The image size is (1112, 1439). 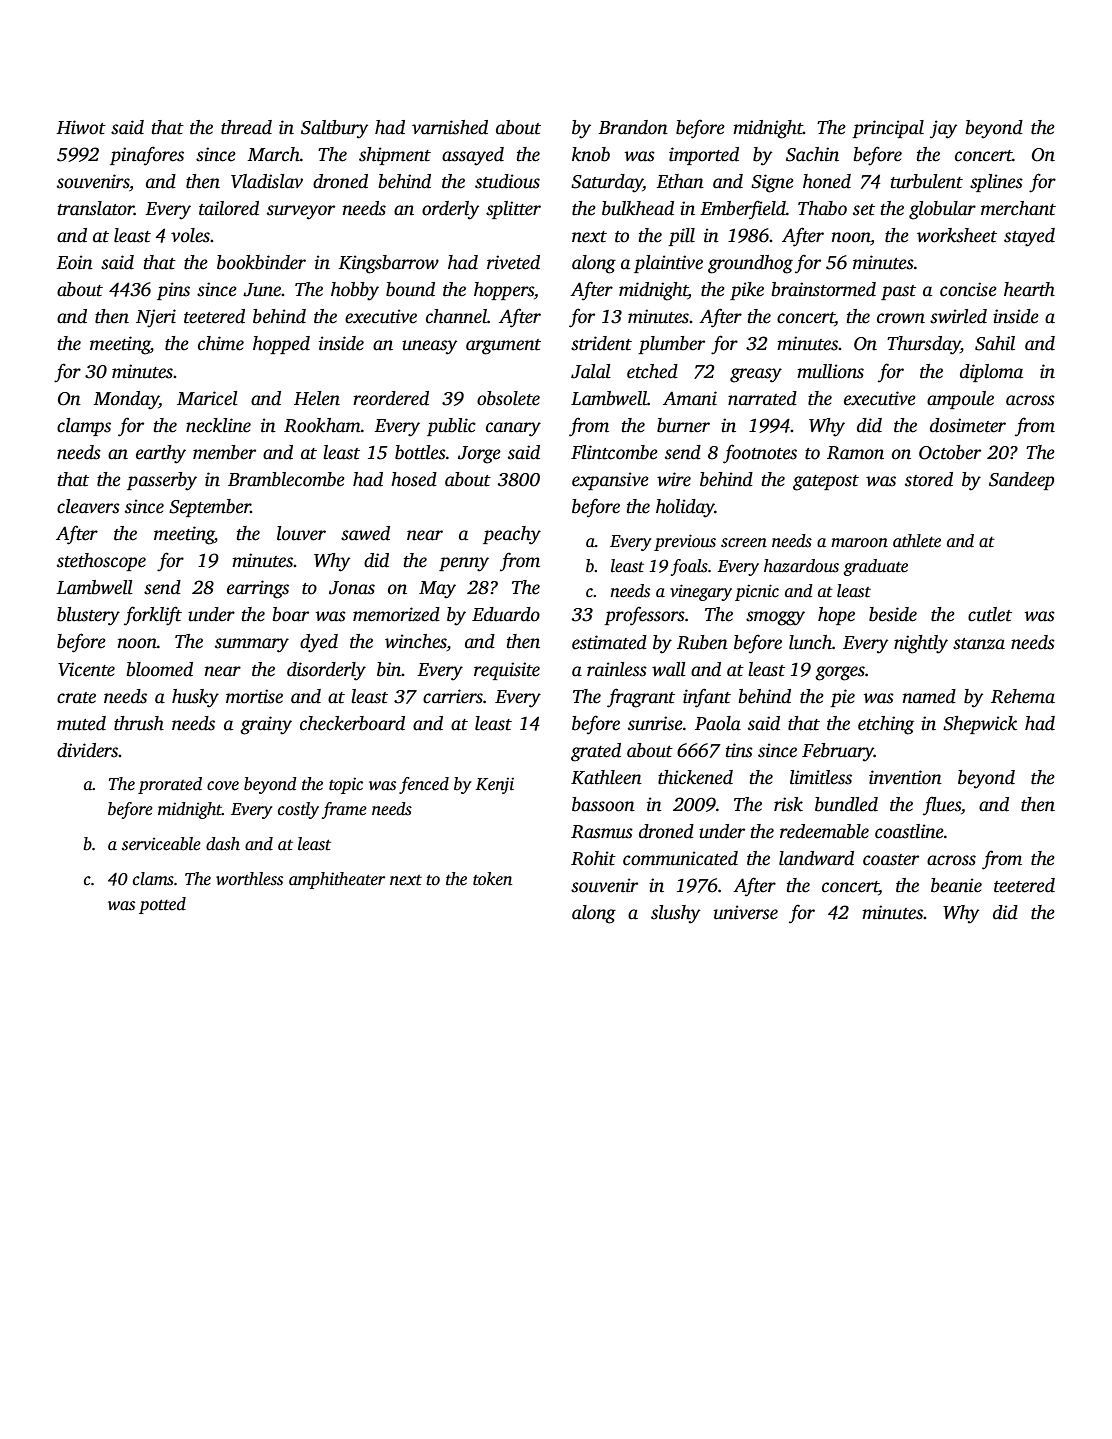 I want to click on blustery, so click(x=88, y=616).
